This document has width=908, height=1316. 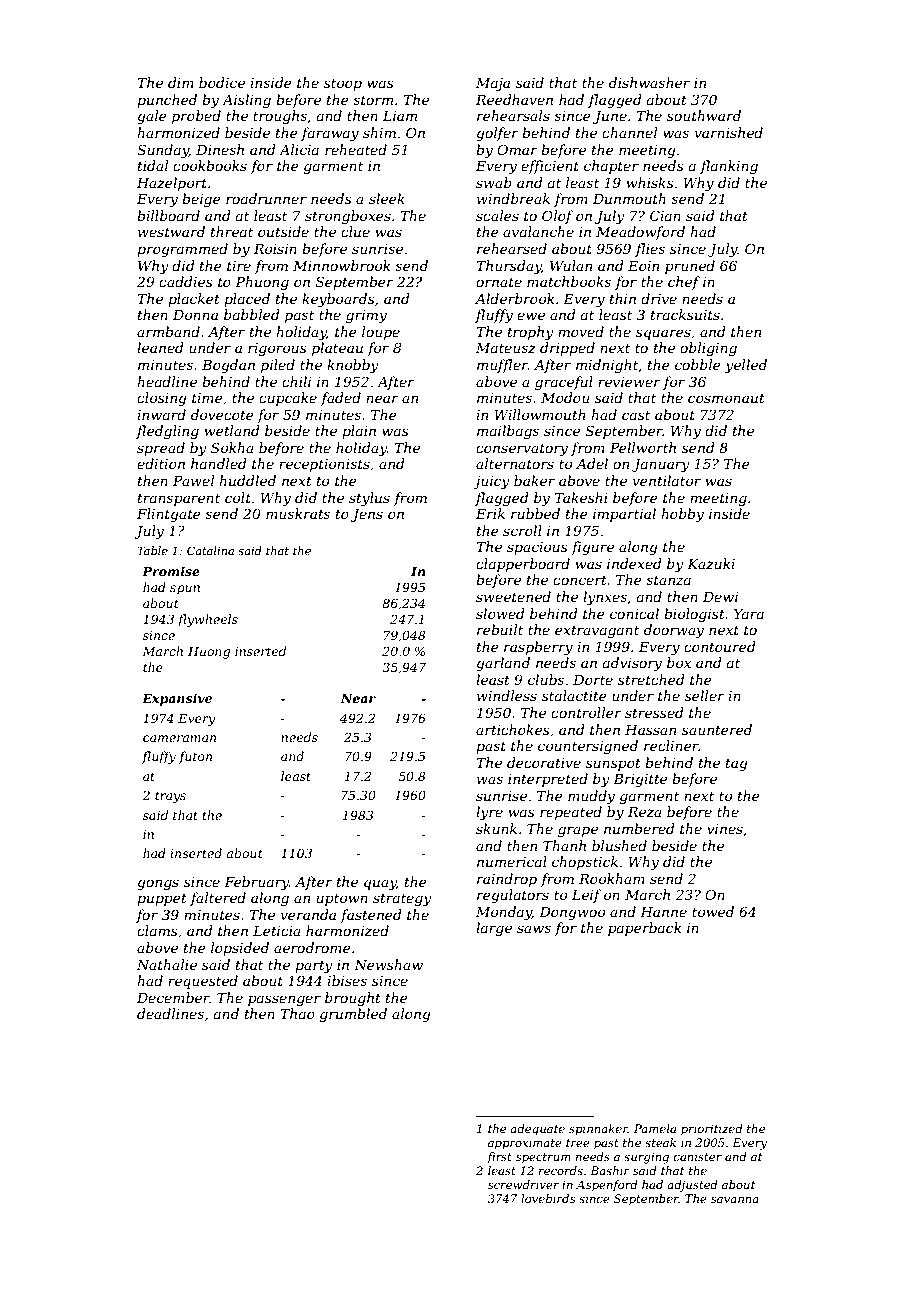 What do you see at coordinates (507, 880) in the document?
I see `raindrop` at bounding box center [507, 880].
